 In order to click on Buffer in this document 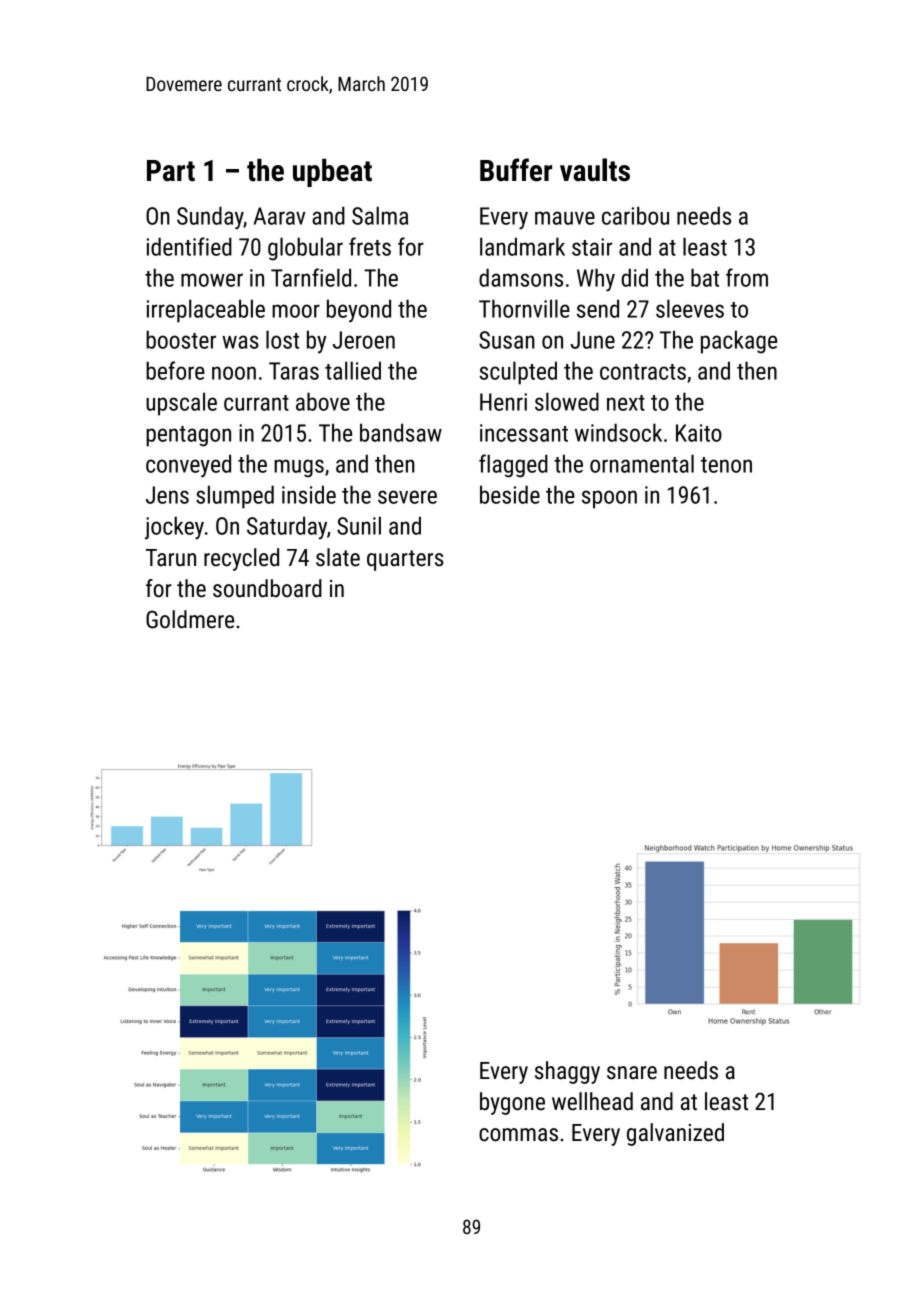, I will do `click(516, 170)`.
